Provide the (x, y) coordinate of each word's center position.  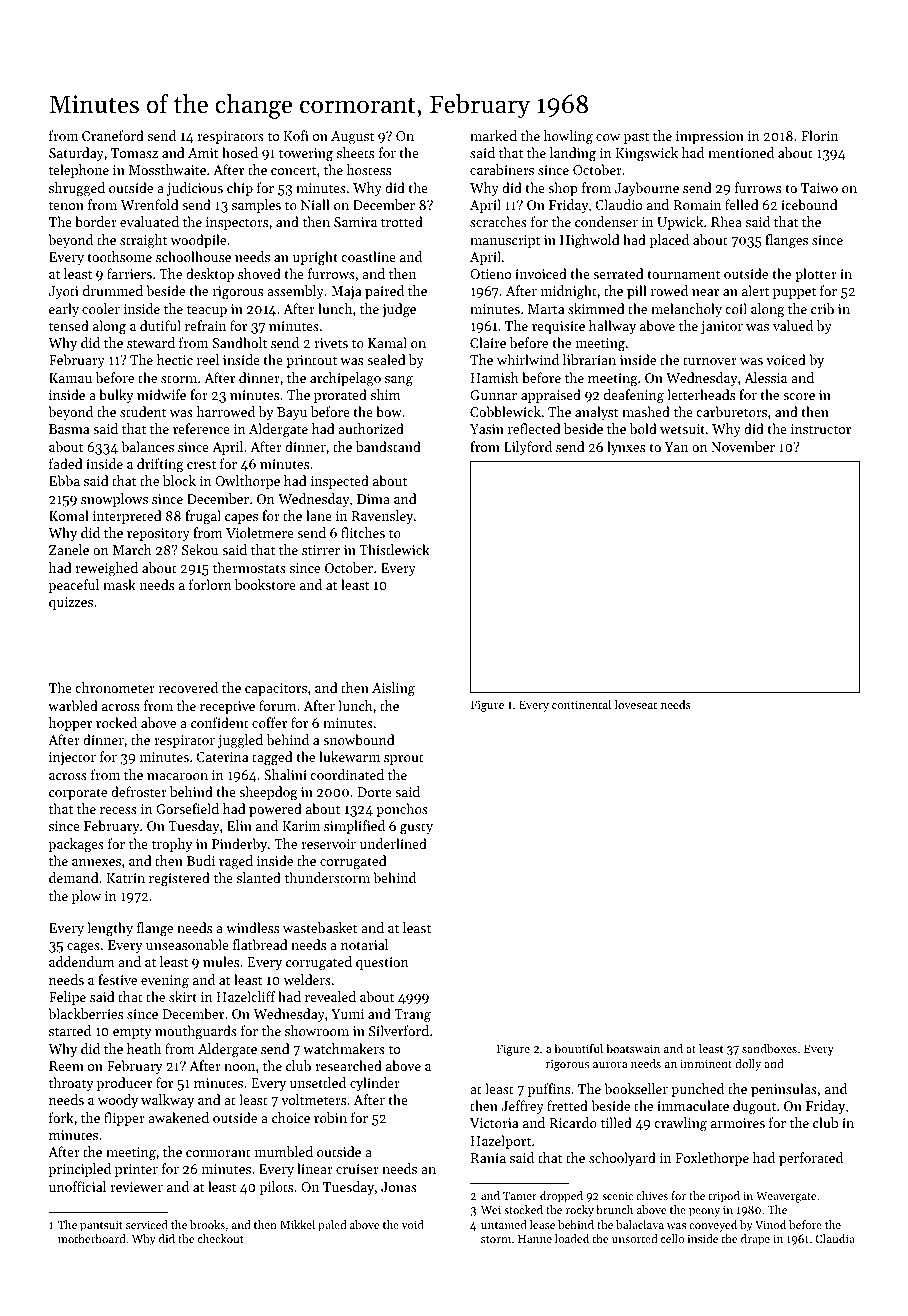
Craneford (113, 135)
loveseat (636, 704)
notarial (364, 944)
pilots (276, 1188)
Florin (819, 135)
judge (399, 310)
